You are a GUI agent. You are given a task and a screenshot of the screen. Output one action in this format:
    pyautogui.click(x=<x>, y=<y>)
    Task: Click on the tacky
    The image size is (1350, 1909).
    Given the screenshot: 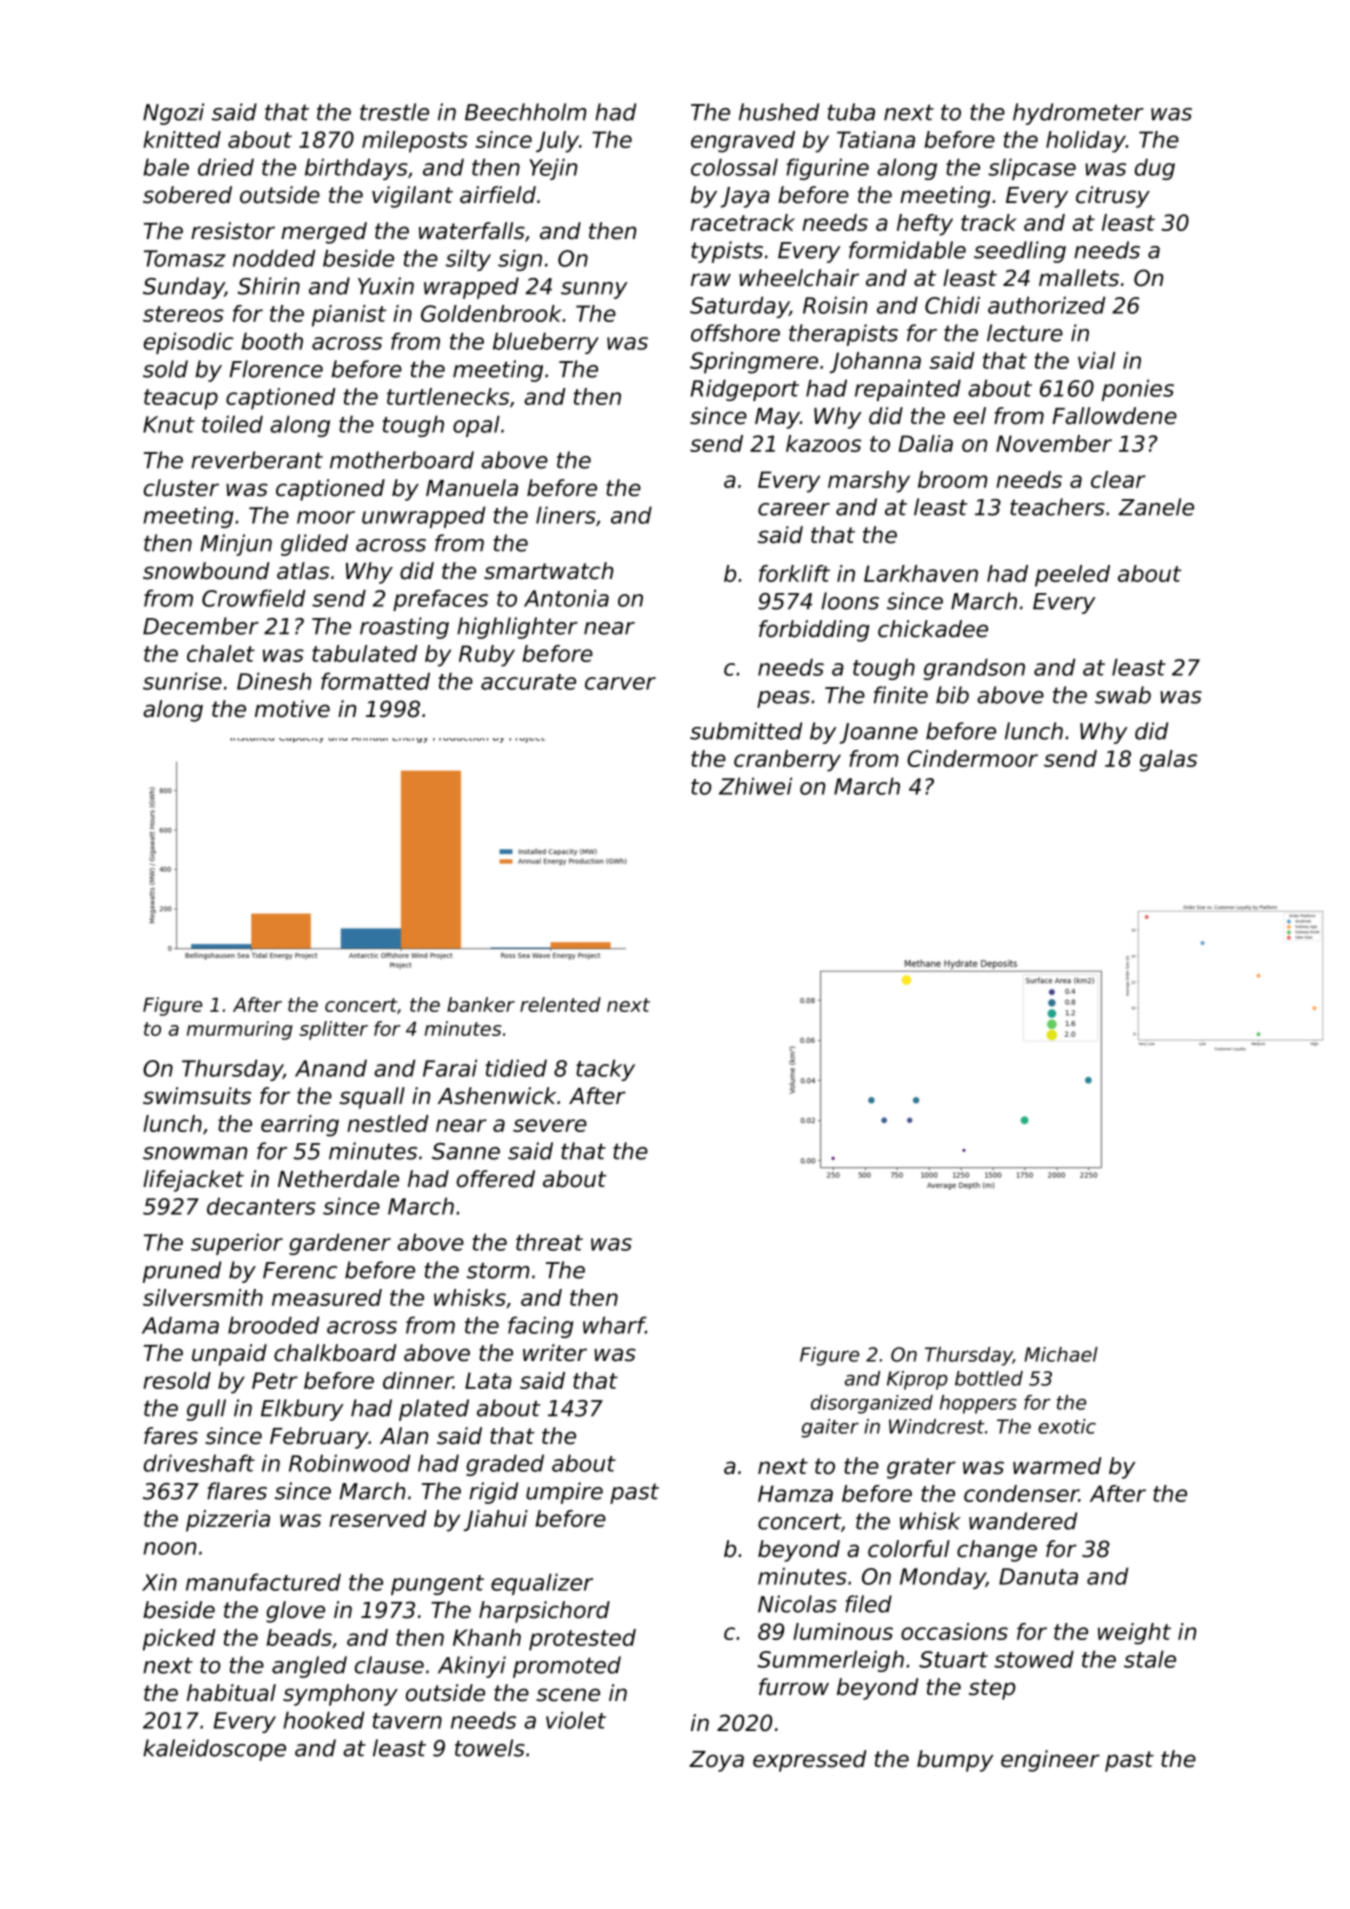 What is the action you would take?
    pyautogui.click(x=605, y=1070)
